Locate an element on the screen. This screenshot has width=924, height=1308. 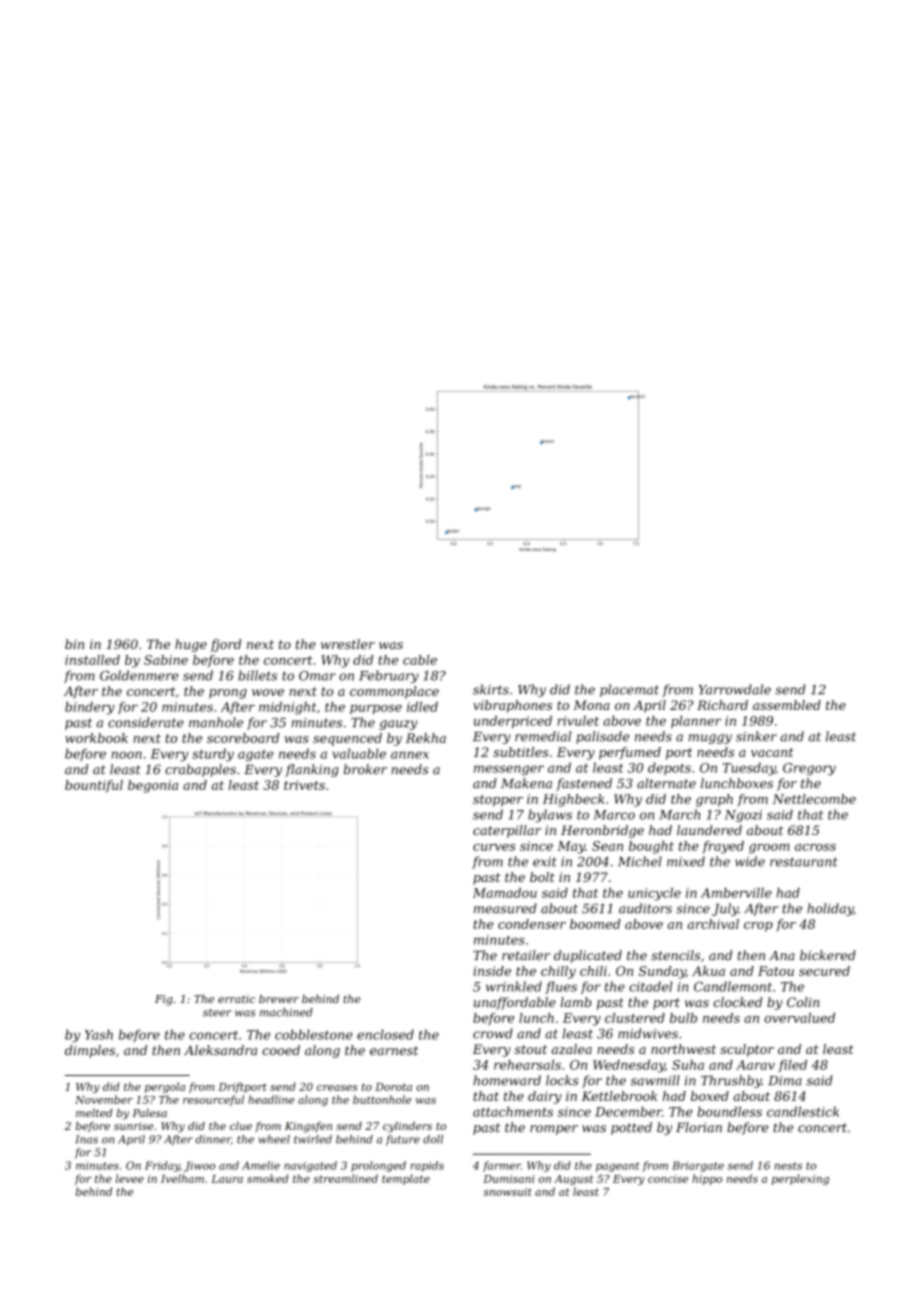
levee is located at coordinates (130, 1178).
